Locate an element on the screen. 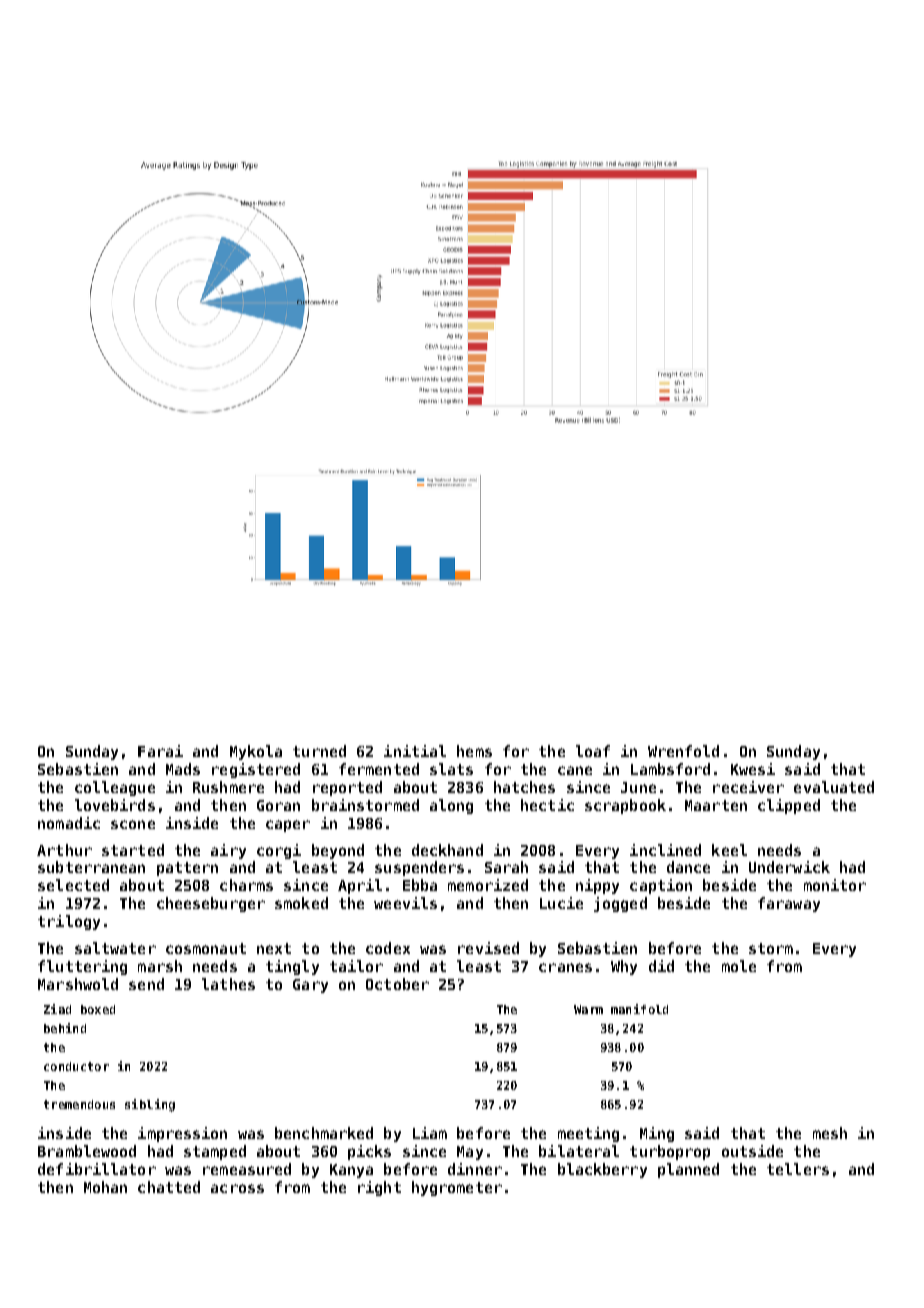  tremendous is located at coordinates (79, 1104).
